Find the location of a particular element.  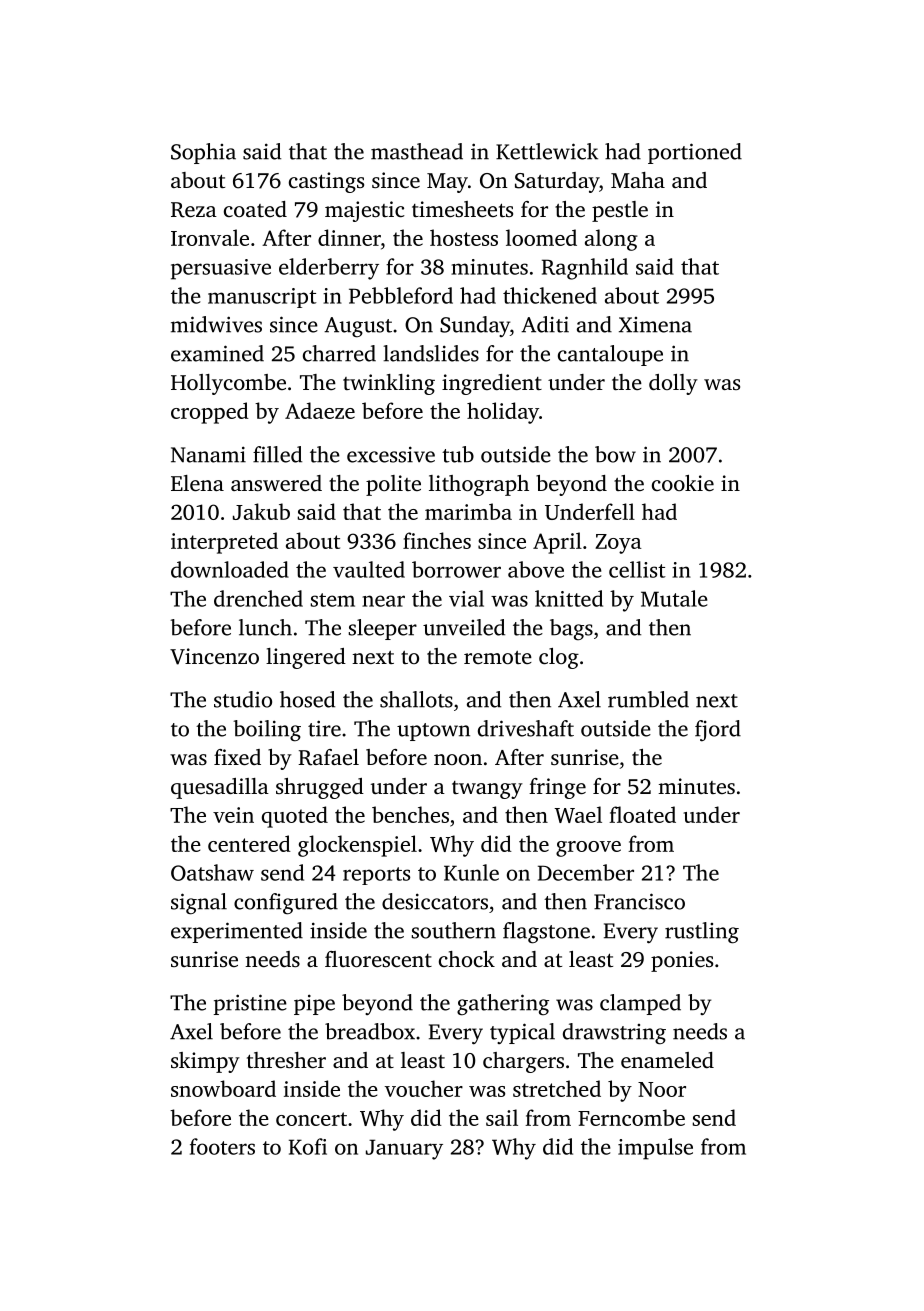

August is located at coordinates (358, 327).
